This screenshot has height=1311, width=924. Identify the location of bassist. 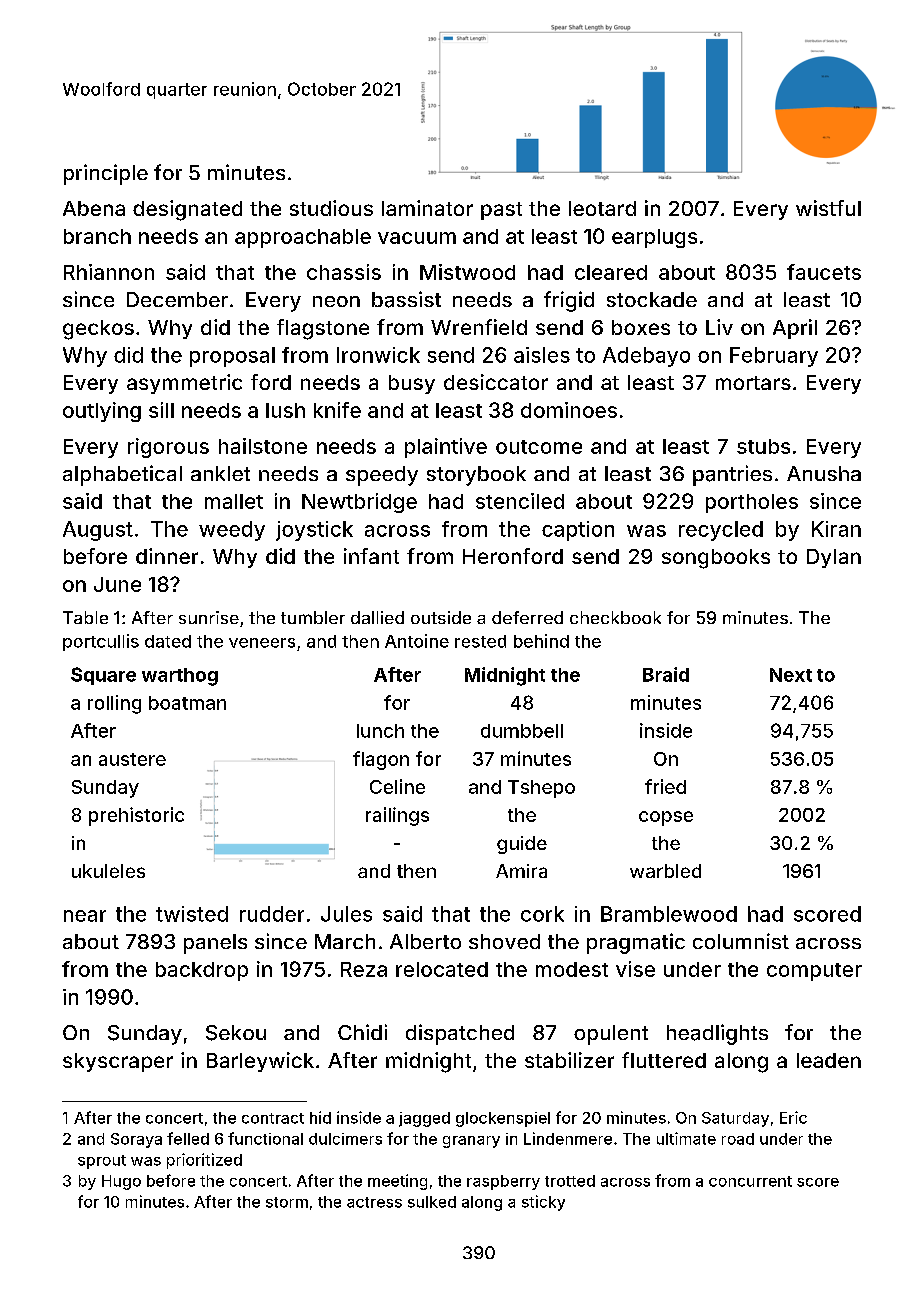
(406, 299).
